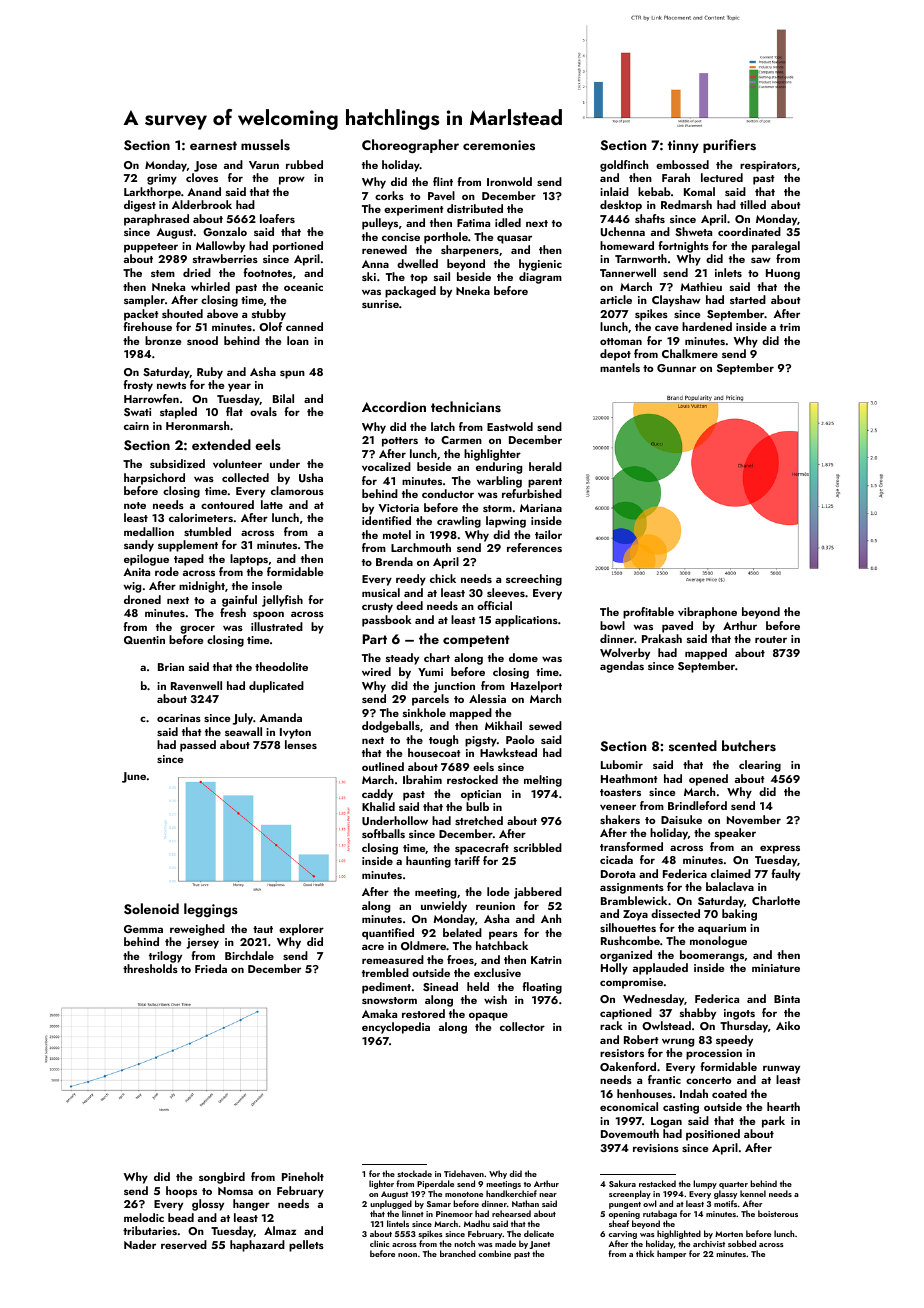 Image resolution: width=924 pixels, height=1308 pixels. What do you see at coordinates (545, 483) in the document?
I see `parent` at bounding box center [545, 483].
